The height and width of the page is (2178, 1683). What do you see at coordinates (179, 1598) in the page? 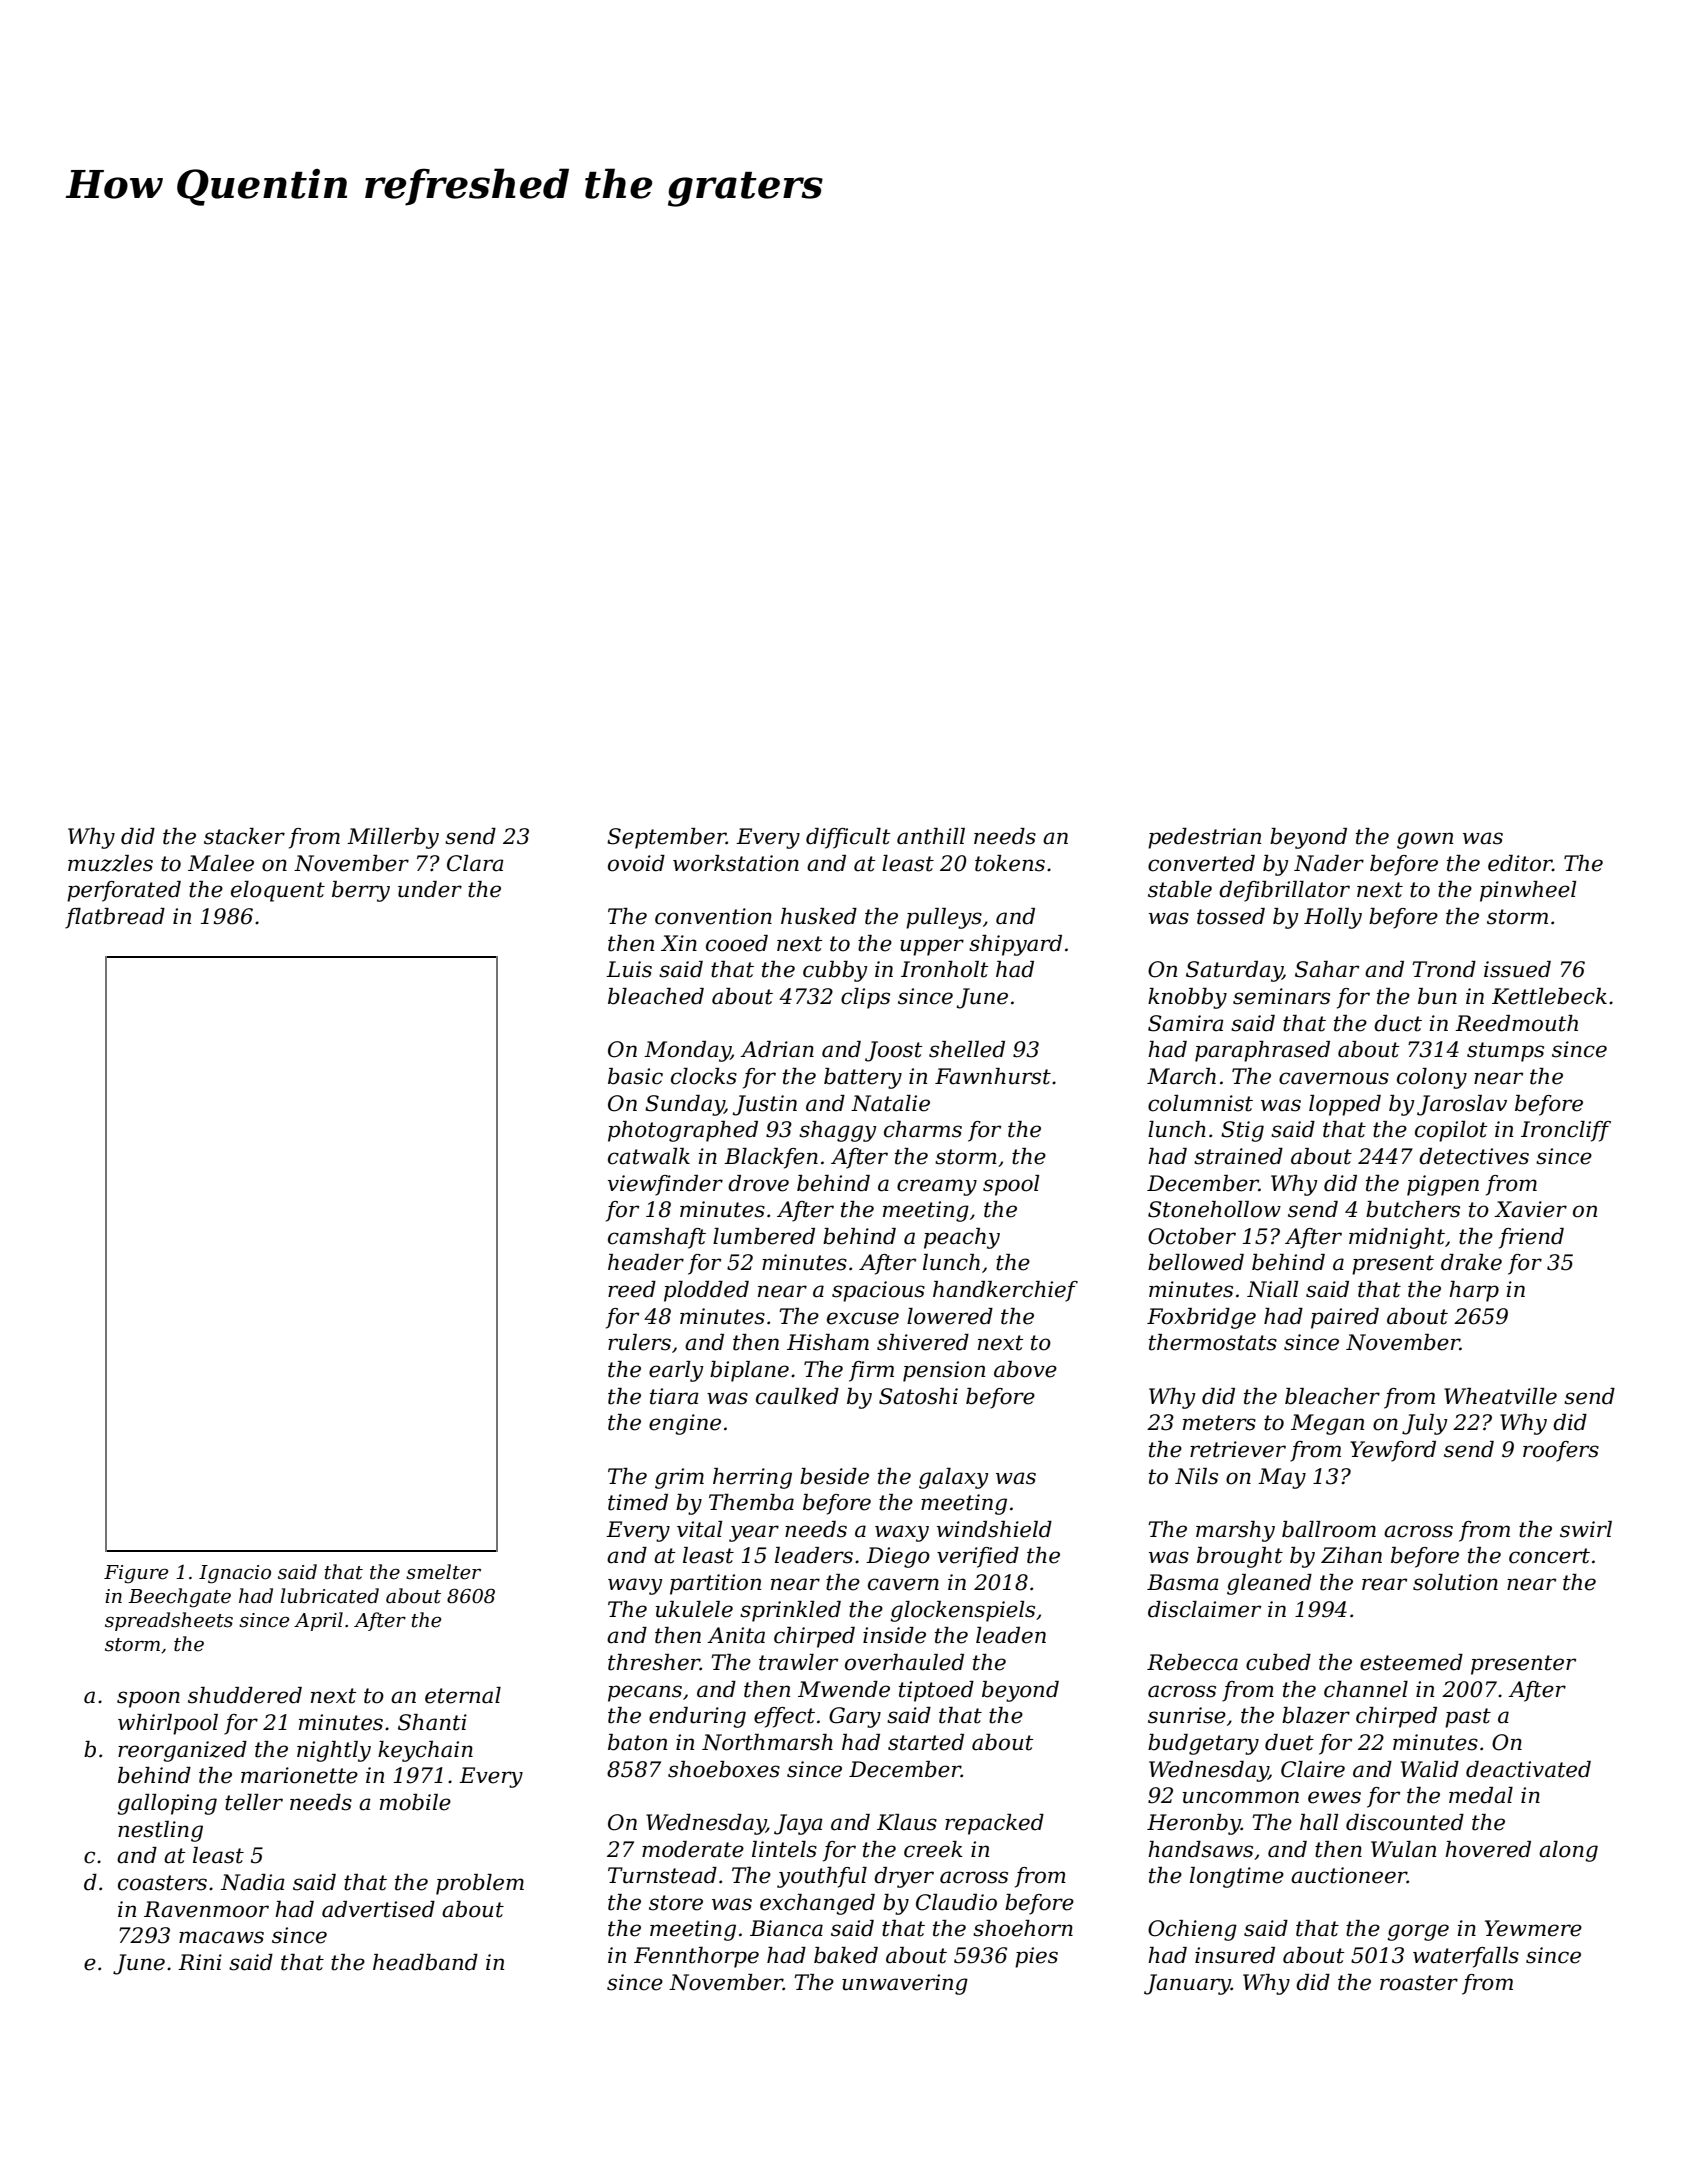
I see `Beechgate` at bounding box center [179, 1598].
